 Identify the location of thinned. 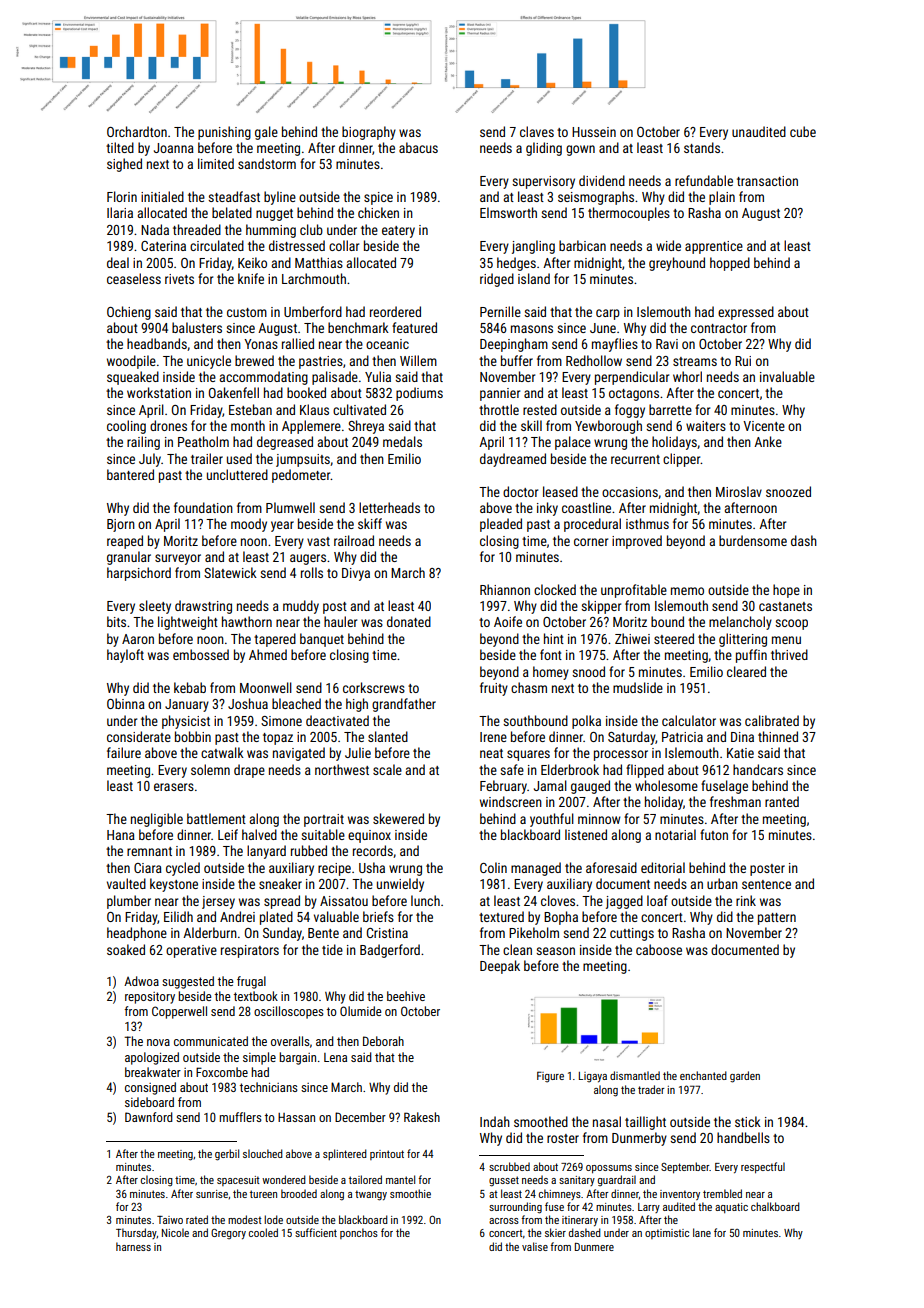
(778, 736).
